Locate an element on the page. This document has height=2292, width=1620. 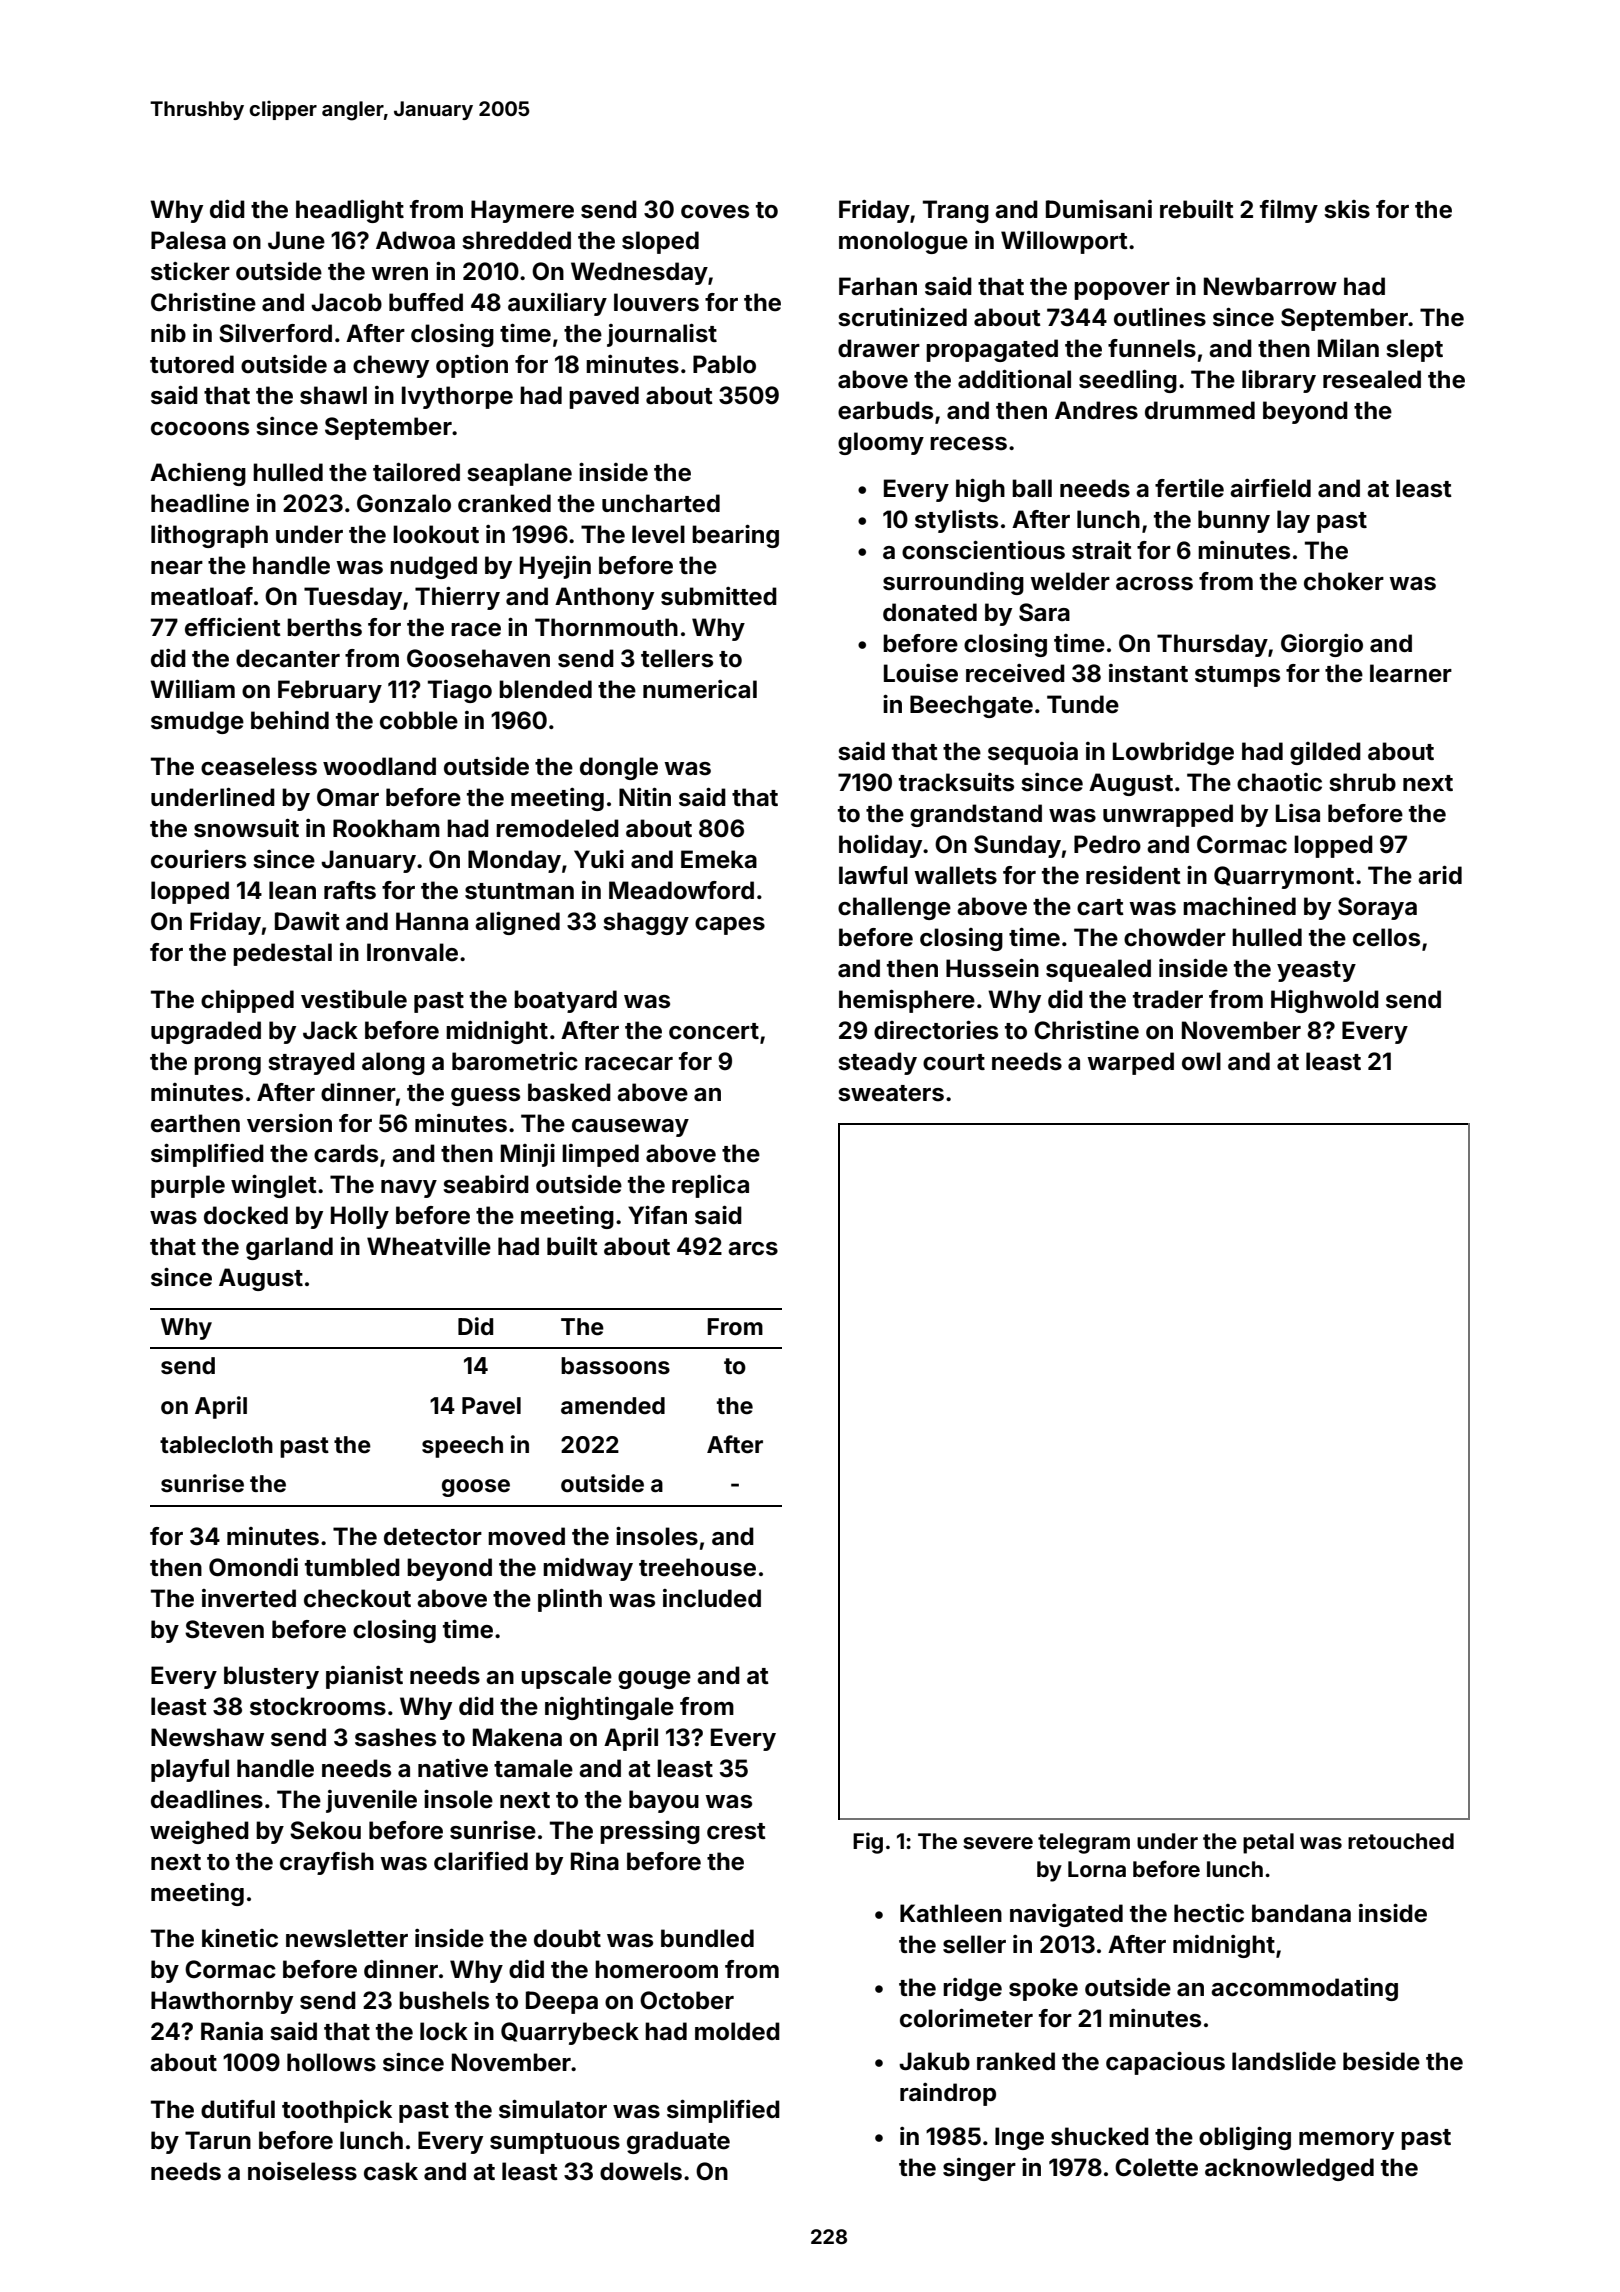
cask is located at coordinates (391, 2171).
